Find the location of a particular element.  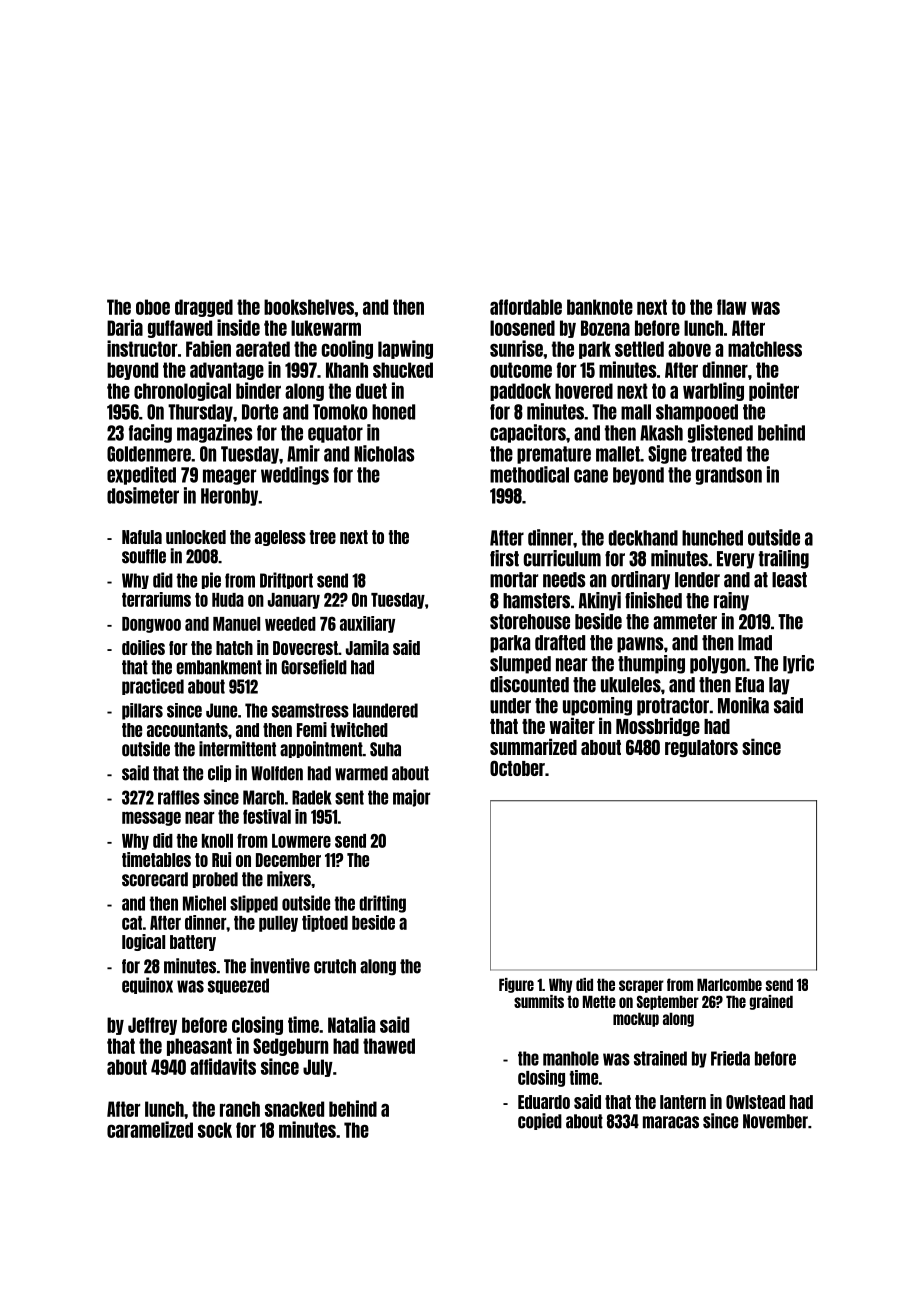

October is located at coordinates (517, 768).
